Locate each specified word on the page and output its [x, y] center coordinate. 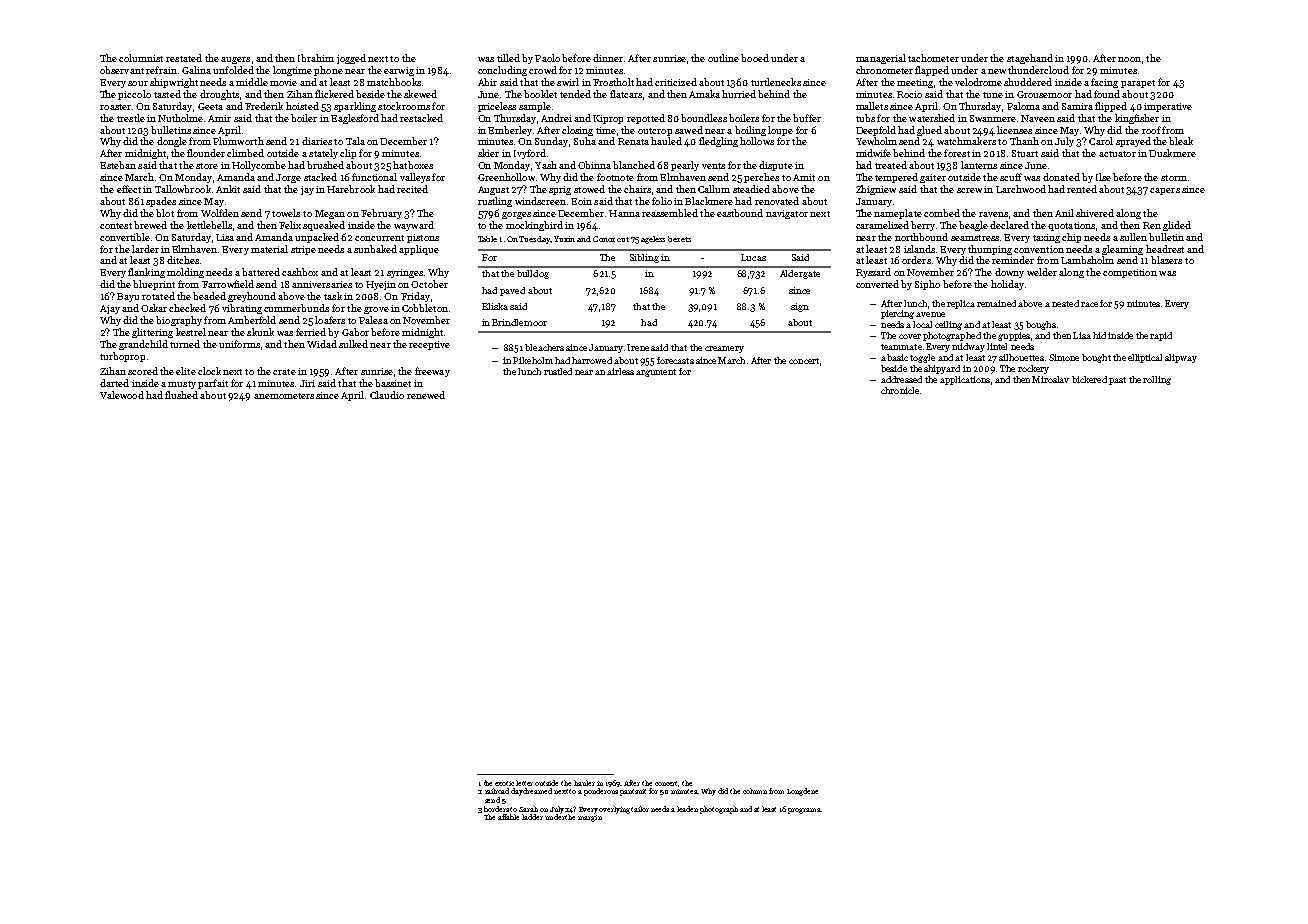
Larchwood [1021, 189]
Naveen [1038, 118]
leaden [687, 809]
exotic [504, 783]
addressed [901, 379]
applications [965, 380]
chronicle [900, 390]
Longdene [802, 792]
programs [804, 811]
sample [535, 107]
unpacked [317, 238]
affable [508, 817]
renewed [426, 395]
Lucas [753, 257]
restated [184, 58]
